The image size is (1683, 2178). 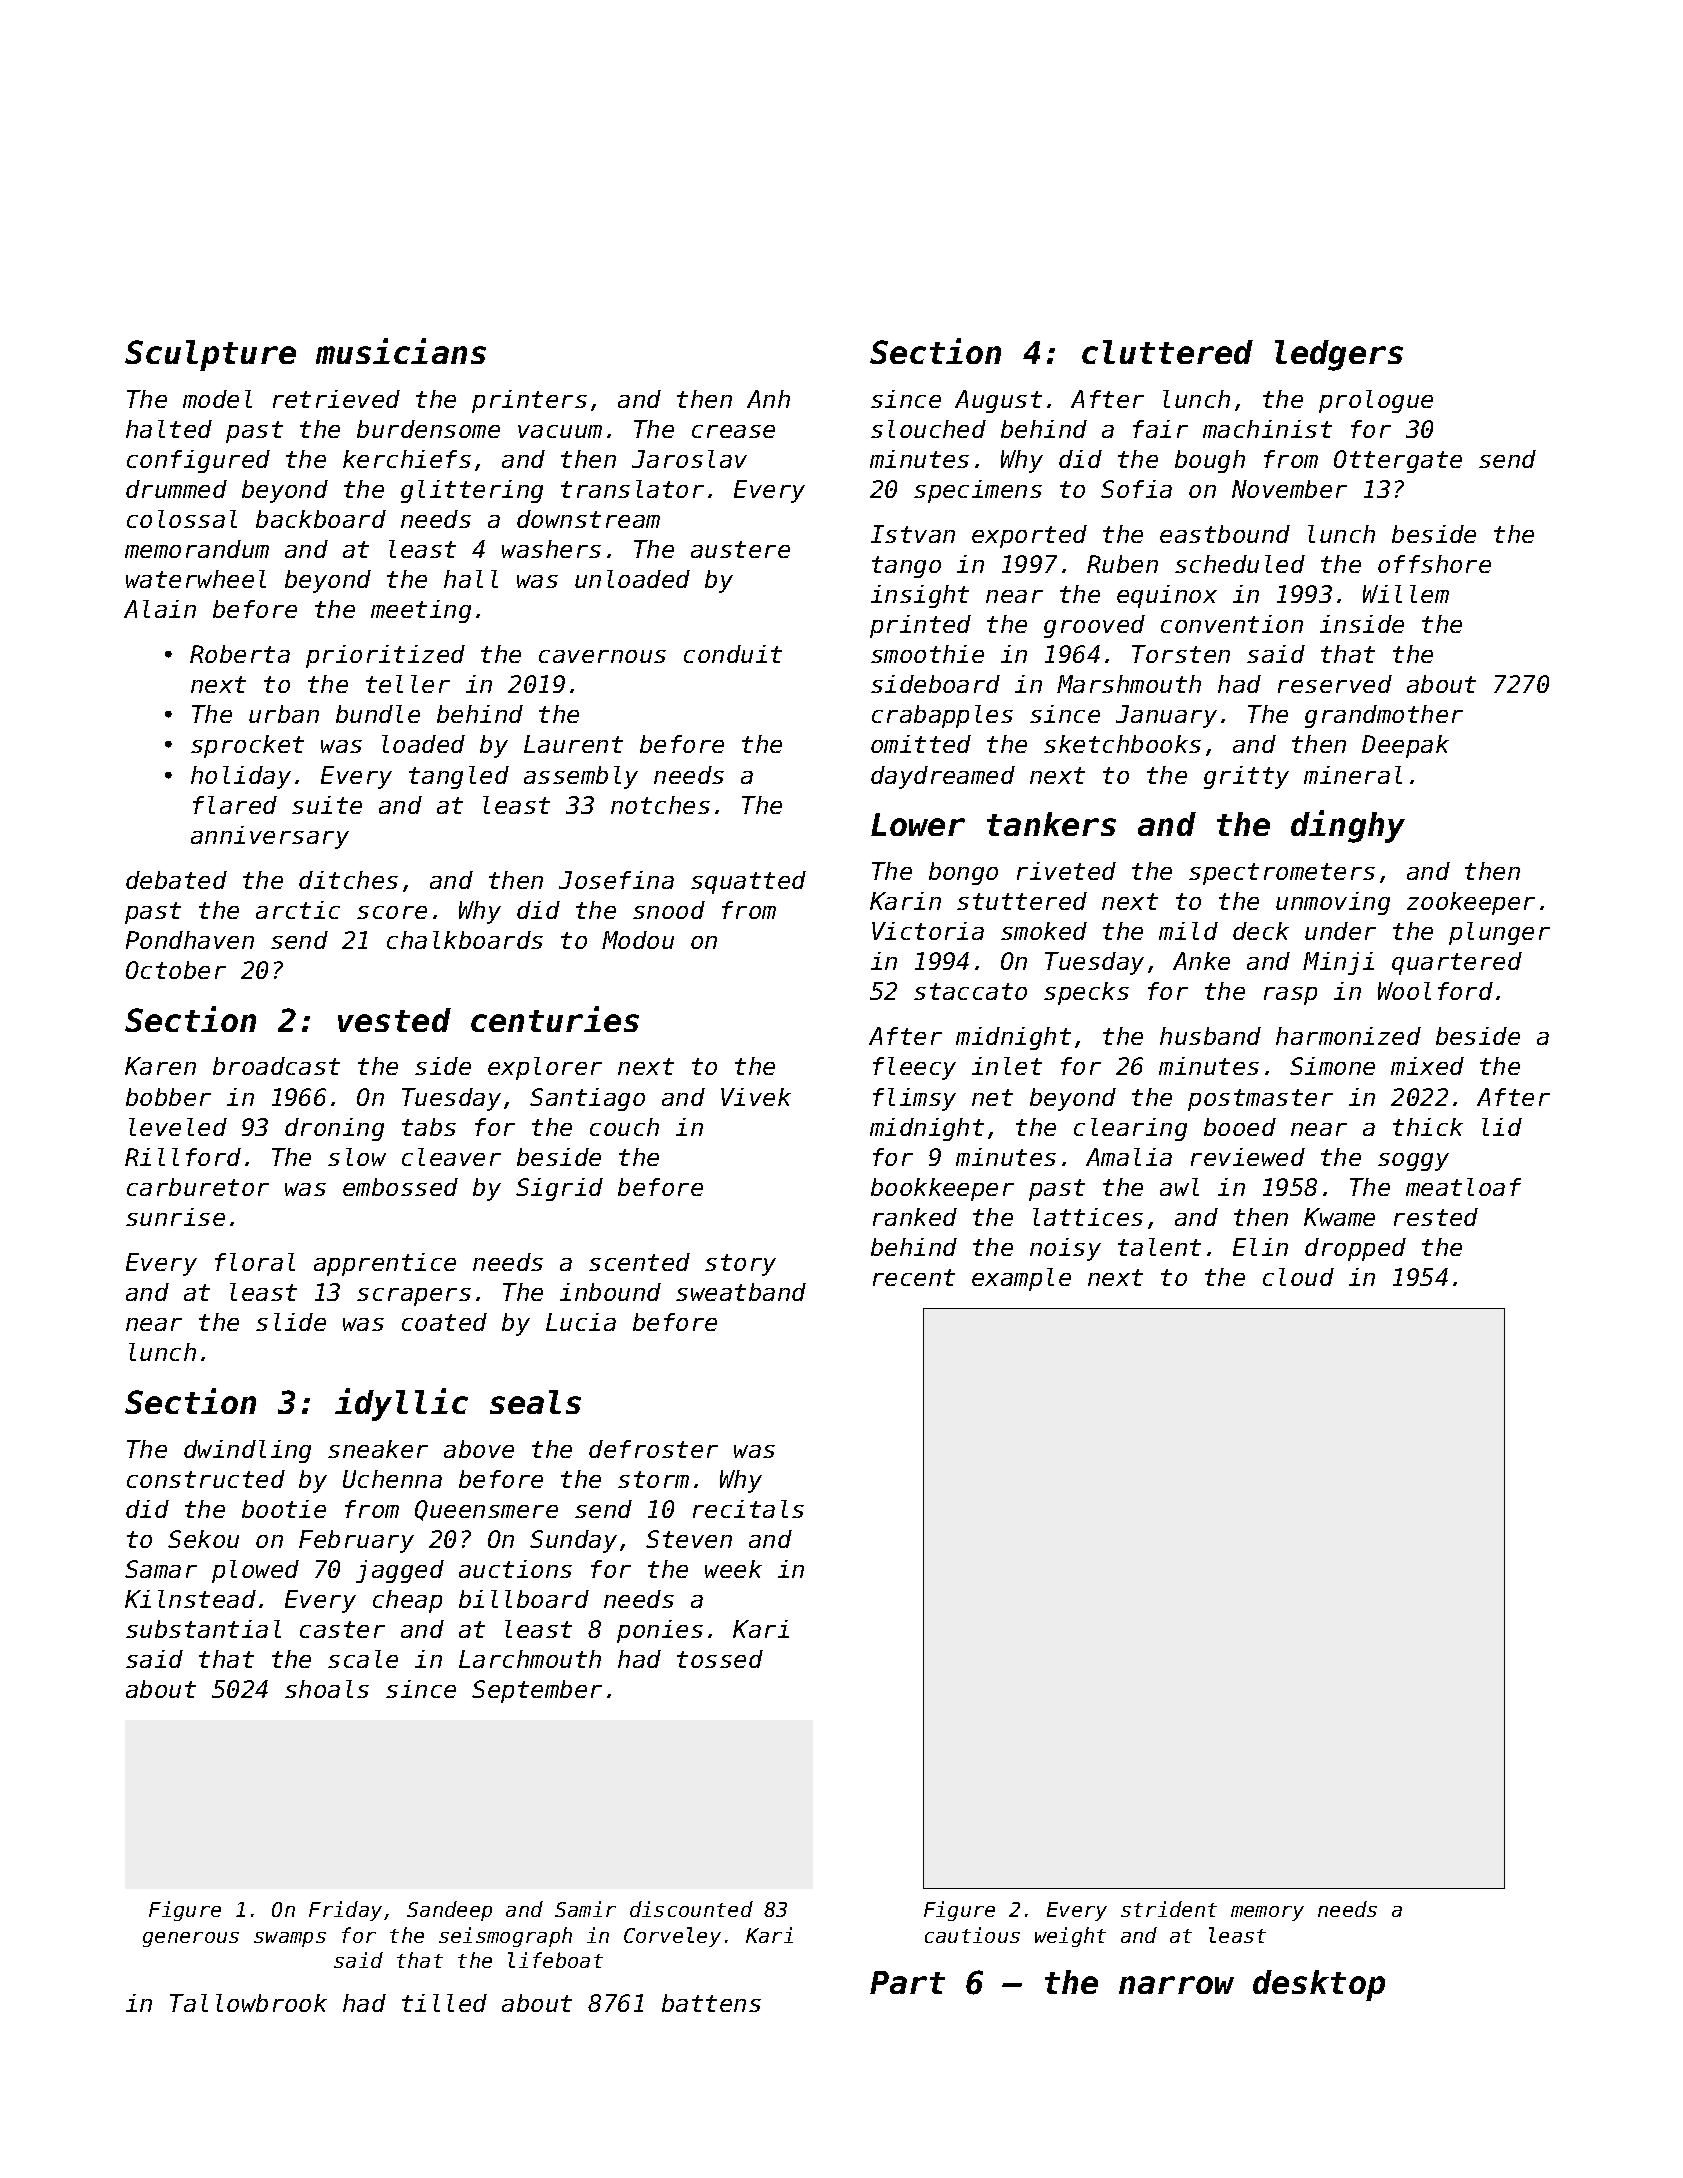 What do you see at coordinates (248, 2003) in the screenshot?
I see `Tallowbrook` at bounding box center [248, 2003].
